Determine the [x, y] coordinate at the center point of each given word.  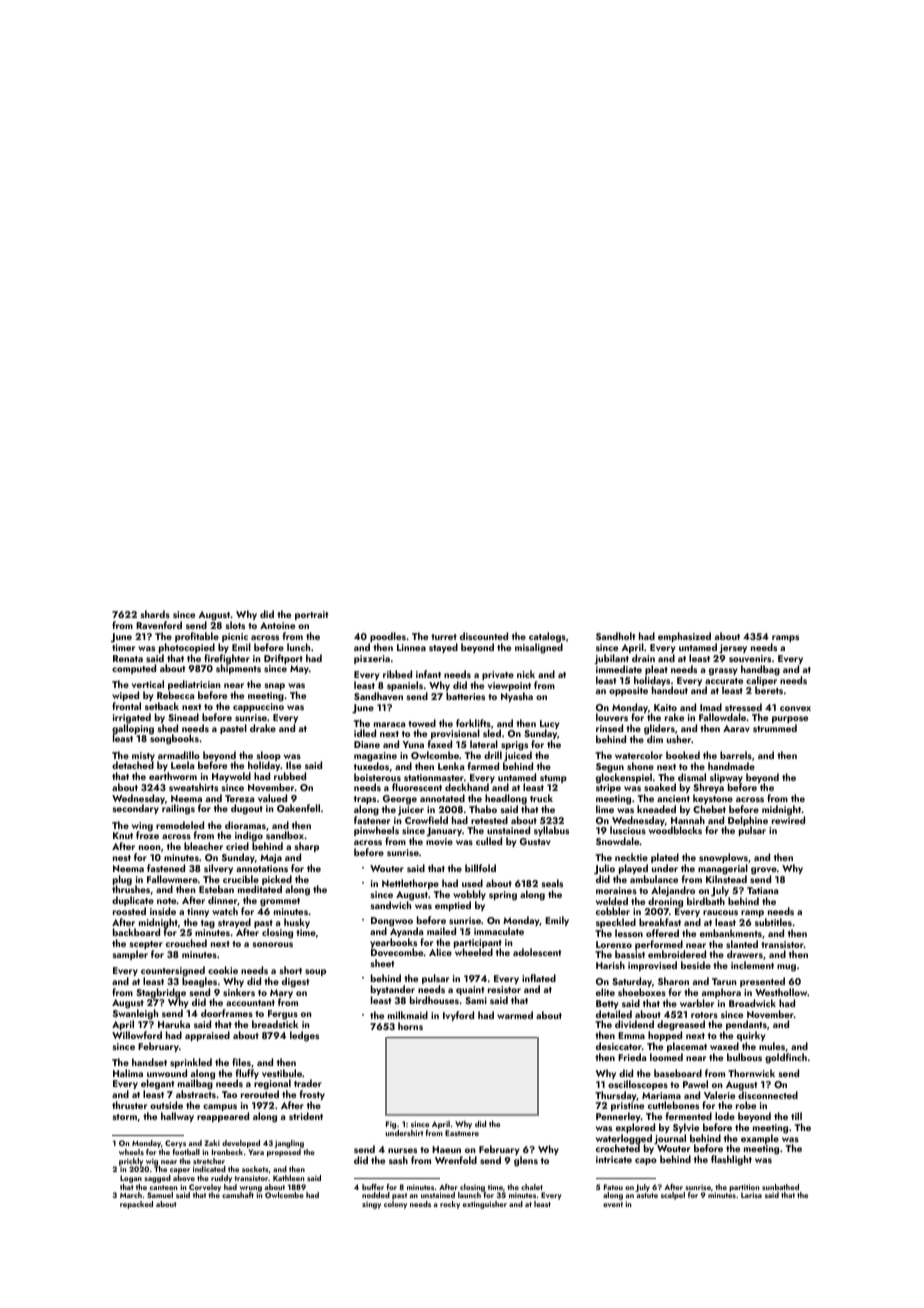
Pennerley [618, 1117]
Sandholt [615, 636]
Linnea [411, 647]
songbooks [174, 740]
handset [149, 1062]
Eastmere [462, 1133]
